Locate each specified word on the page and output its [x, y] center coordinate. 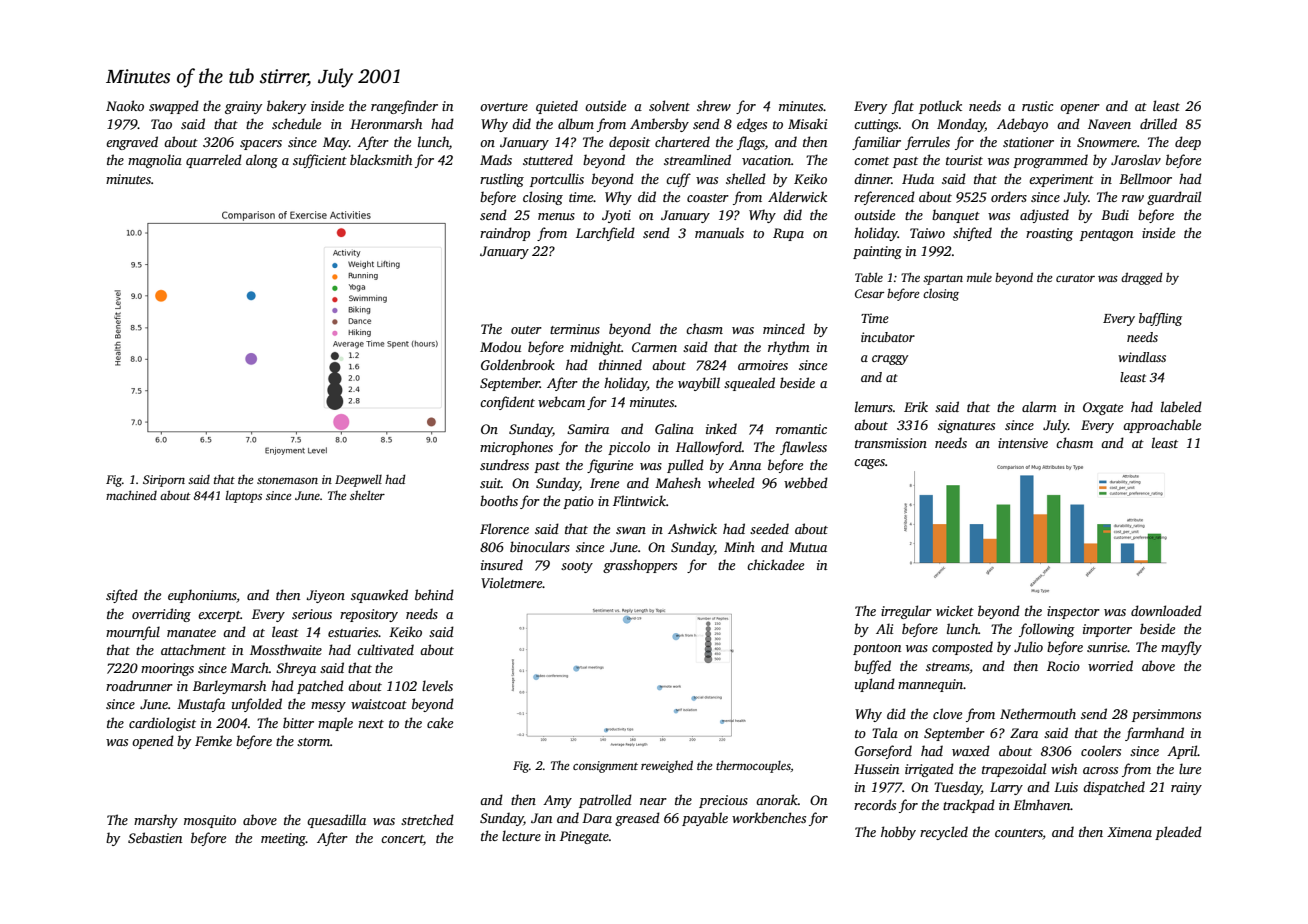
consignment [605, 767]
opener [1080, 109]
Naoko [125, 105]
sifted [122, 596]
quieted [557, 107]
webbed [806, 482]
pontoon [877, 649]
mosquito [210, 821]
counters [1019, 834]
